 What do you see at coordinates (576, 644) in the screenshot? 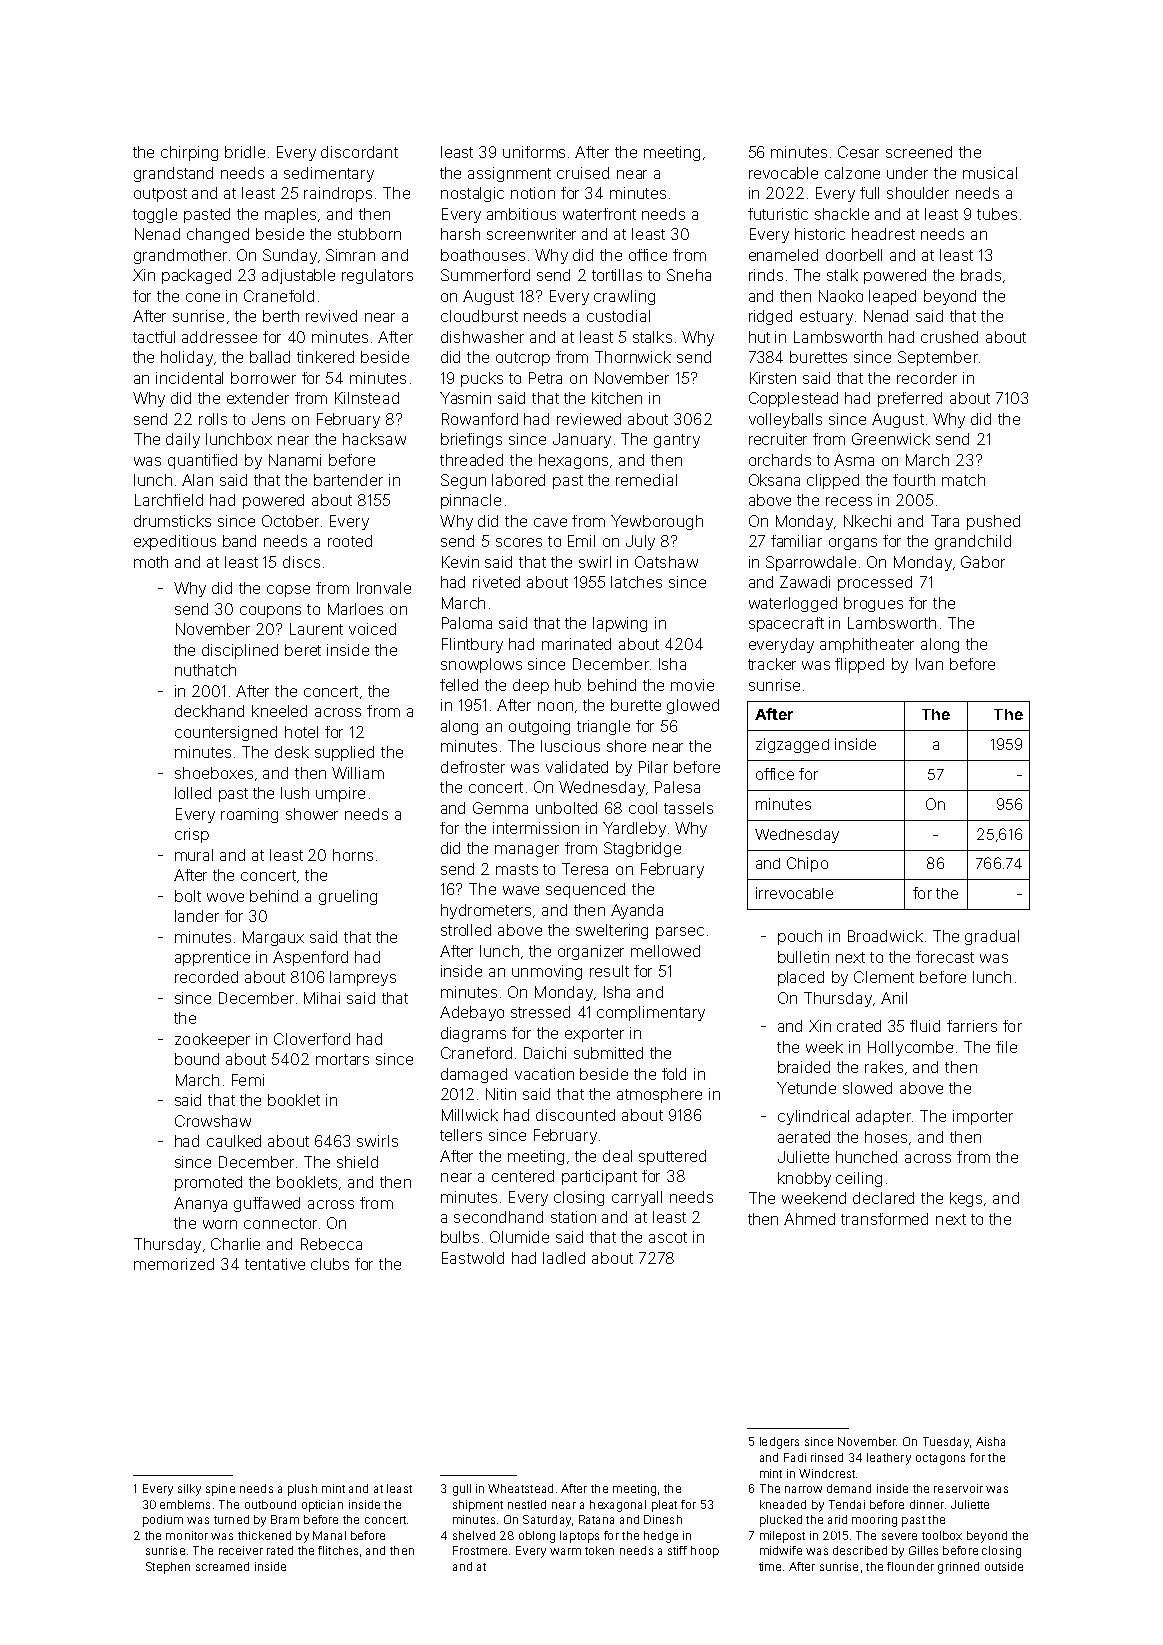
I see `marinated` at bounding box center [576, 644].
